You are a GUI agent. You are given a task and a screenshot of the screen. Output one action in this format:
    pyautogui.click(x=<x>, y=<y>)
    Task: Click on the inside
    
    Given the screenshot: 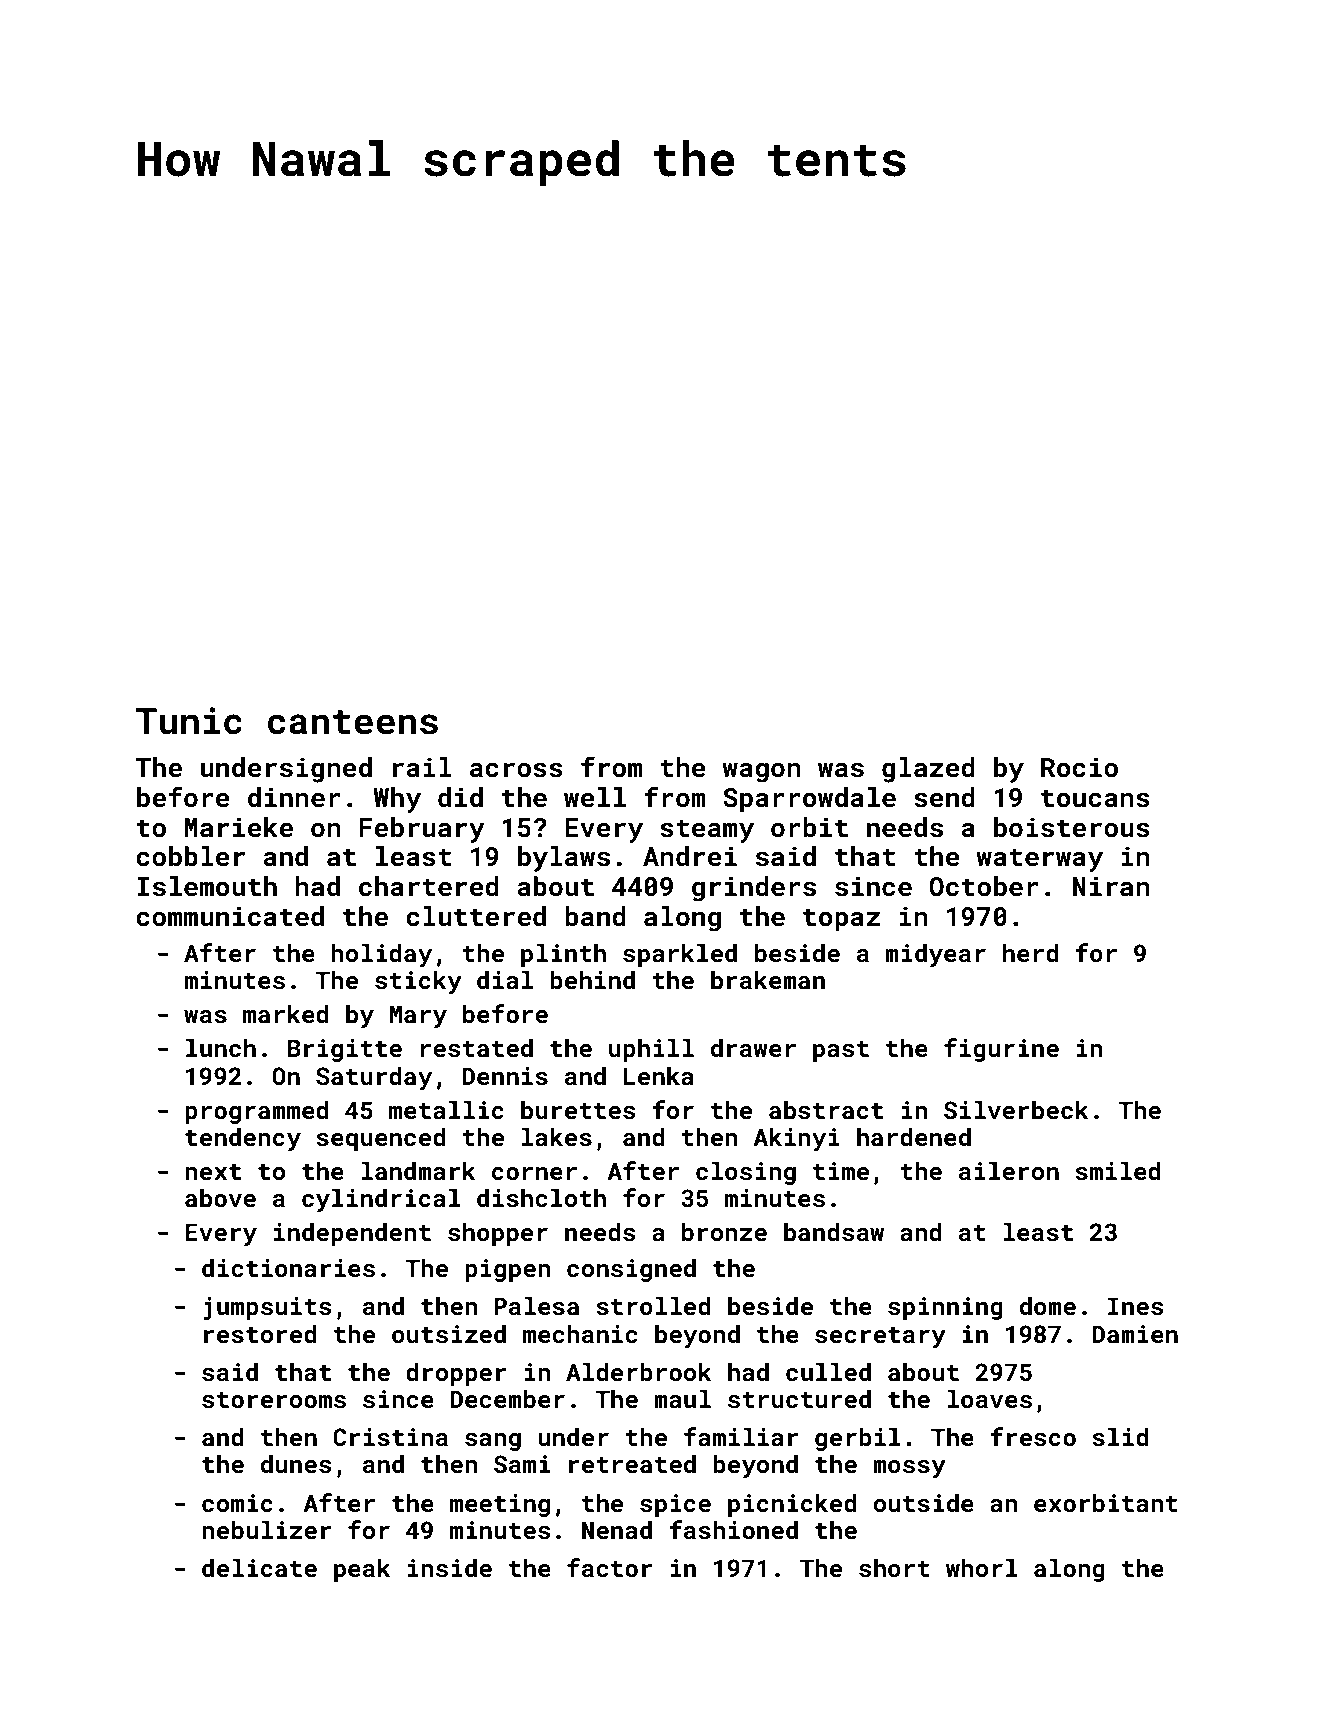 What is the action you would take?
    pyautogui.click(x=450, y=1568)
